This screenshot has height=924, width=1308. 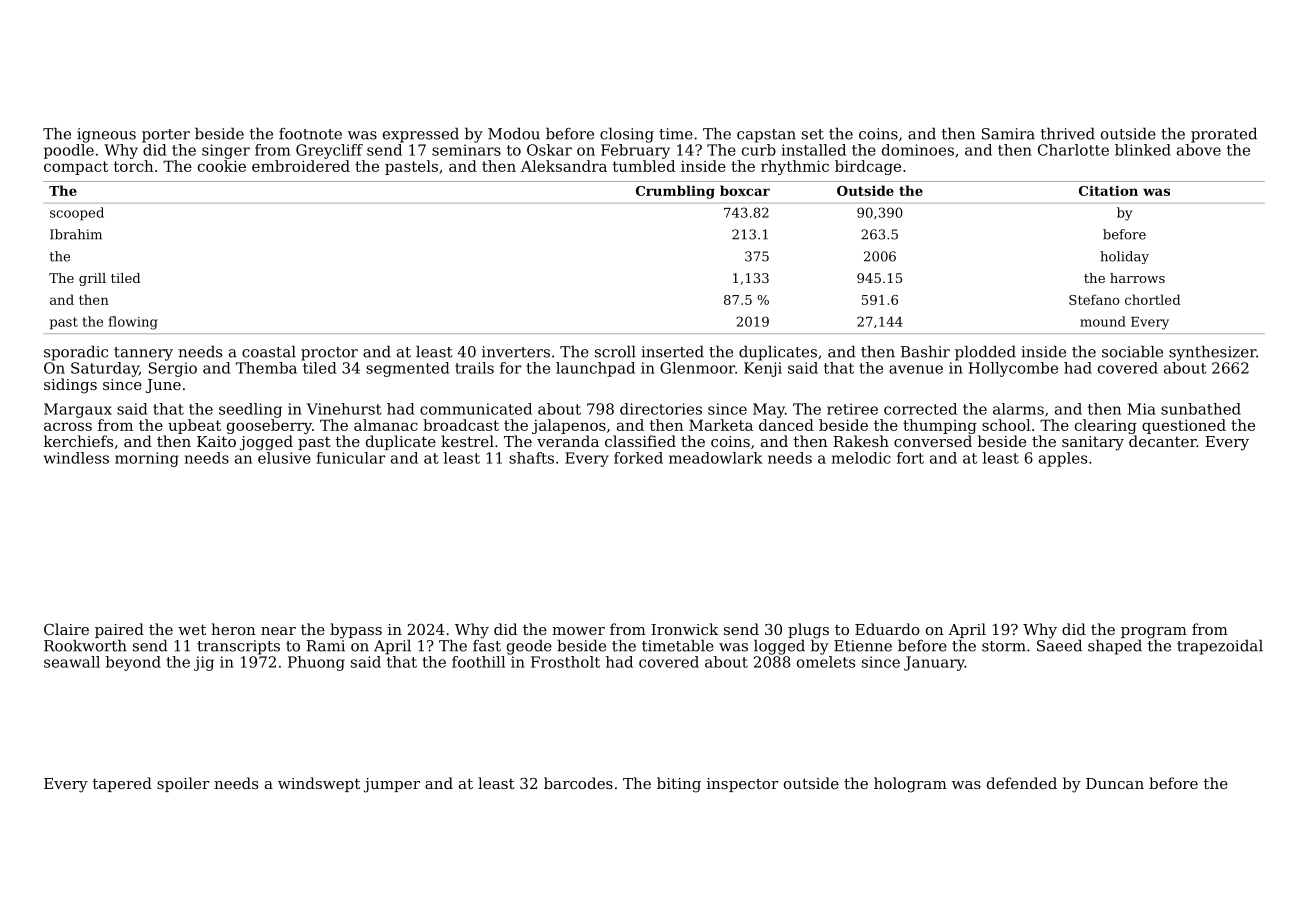 I want to click on sunbathed, so click(x=1201, y=409).
